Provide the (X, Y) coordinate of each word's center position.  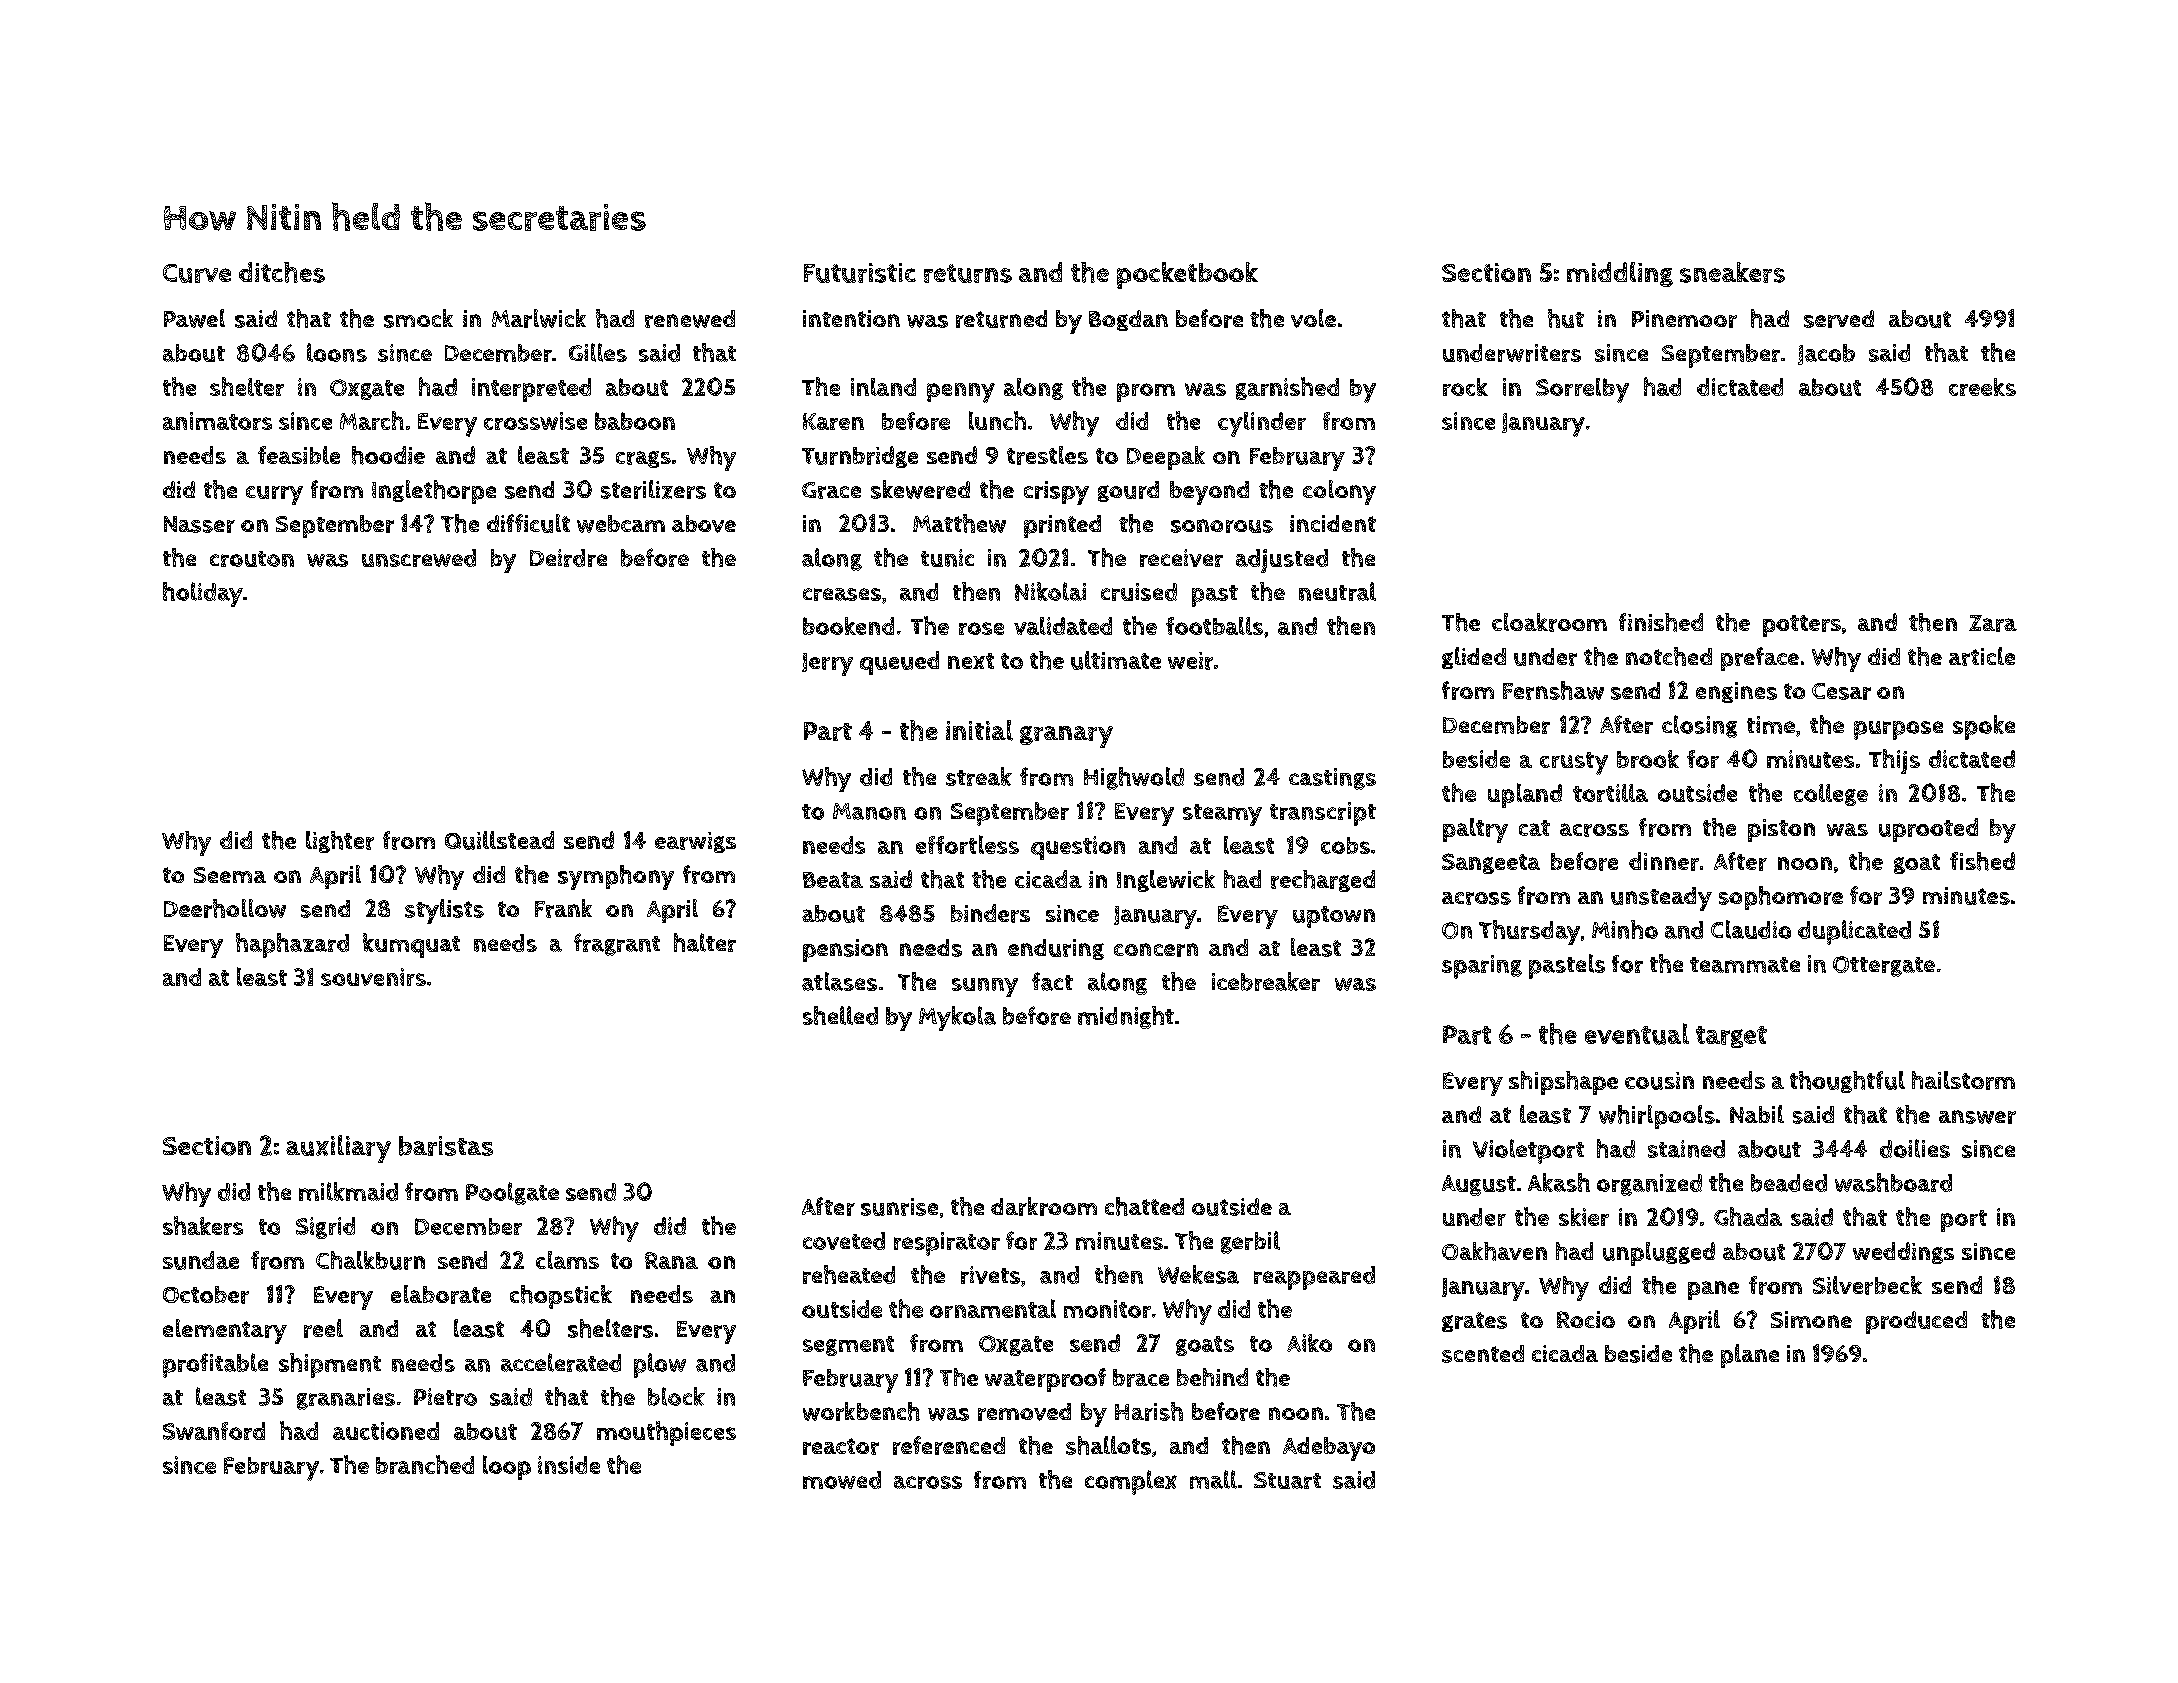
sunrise (899, 1207)
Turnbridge (860, 457)
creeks (1982, 387)
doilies (1915, 1148)
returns (968, 273)
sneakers (1732, 272)
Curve (197, 273)
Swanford (214, 1431)
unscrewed (419, 558)
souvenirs (373, 977)
